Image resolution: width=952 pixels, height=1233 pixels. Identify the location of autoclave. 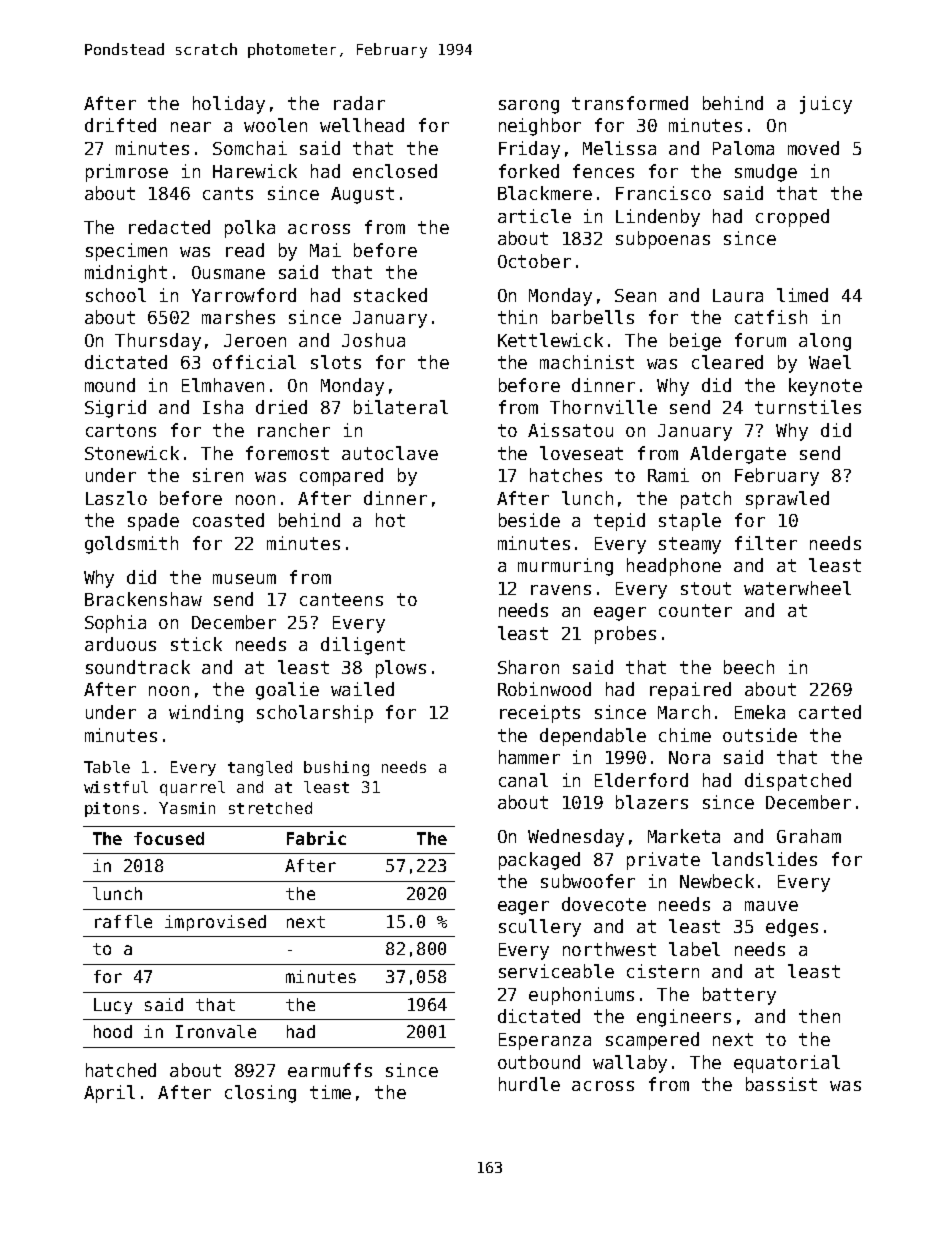
(390, 453).
